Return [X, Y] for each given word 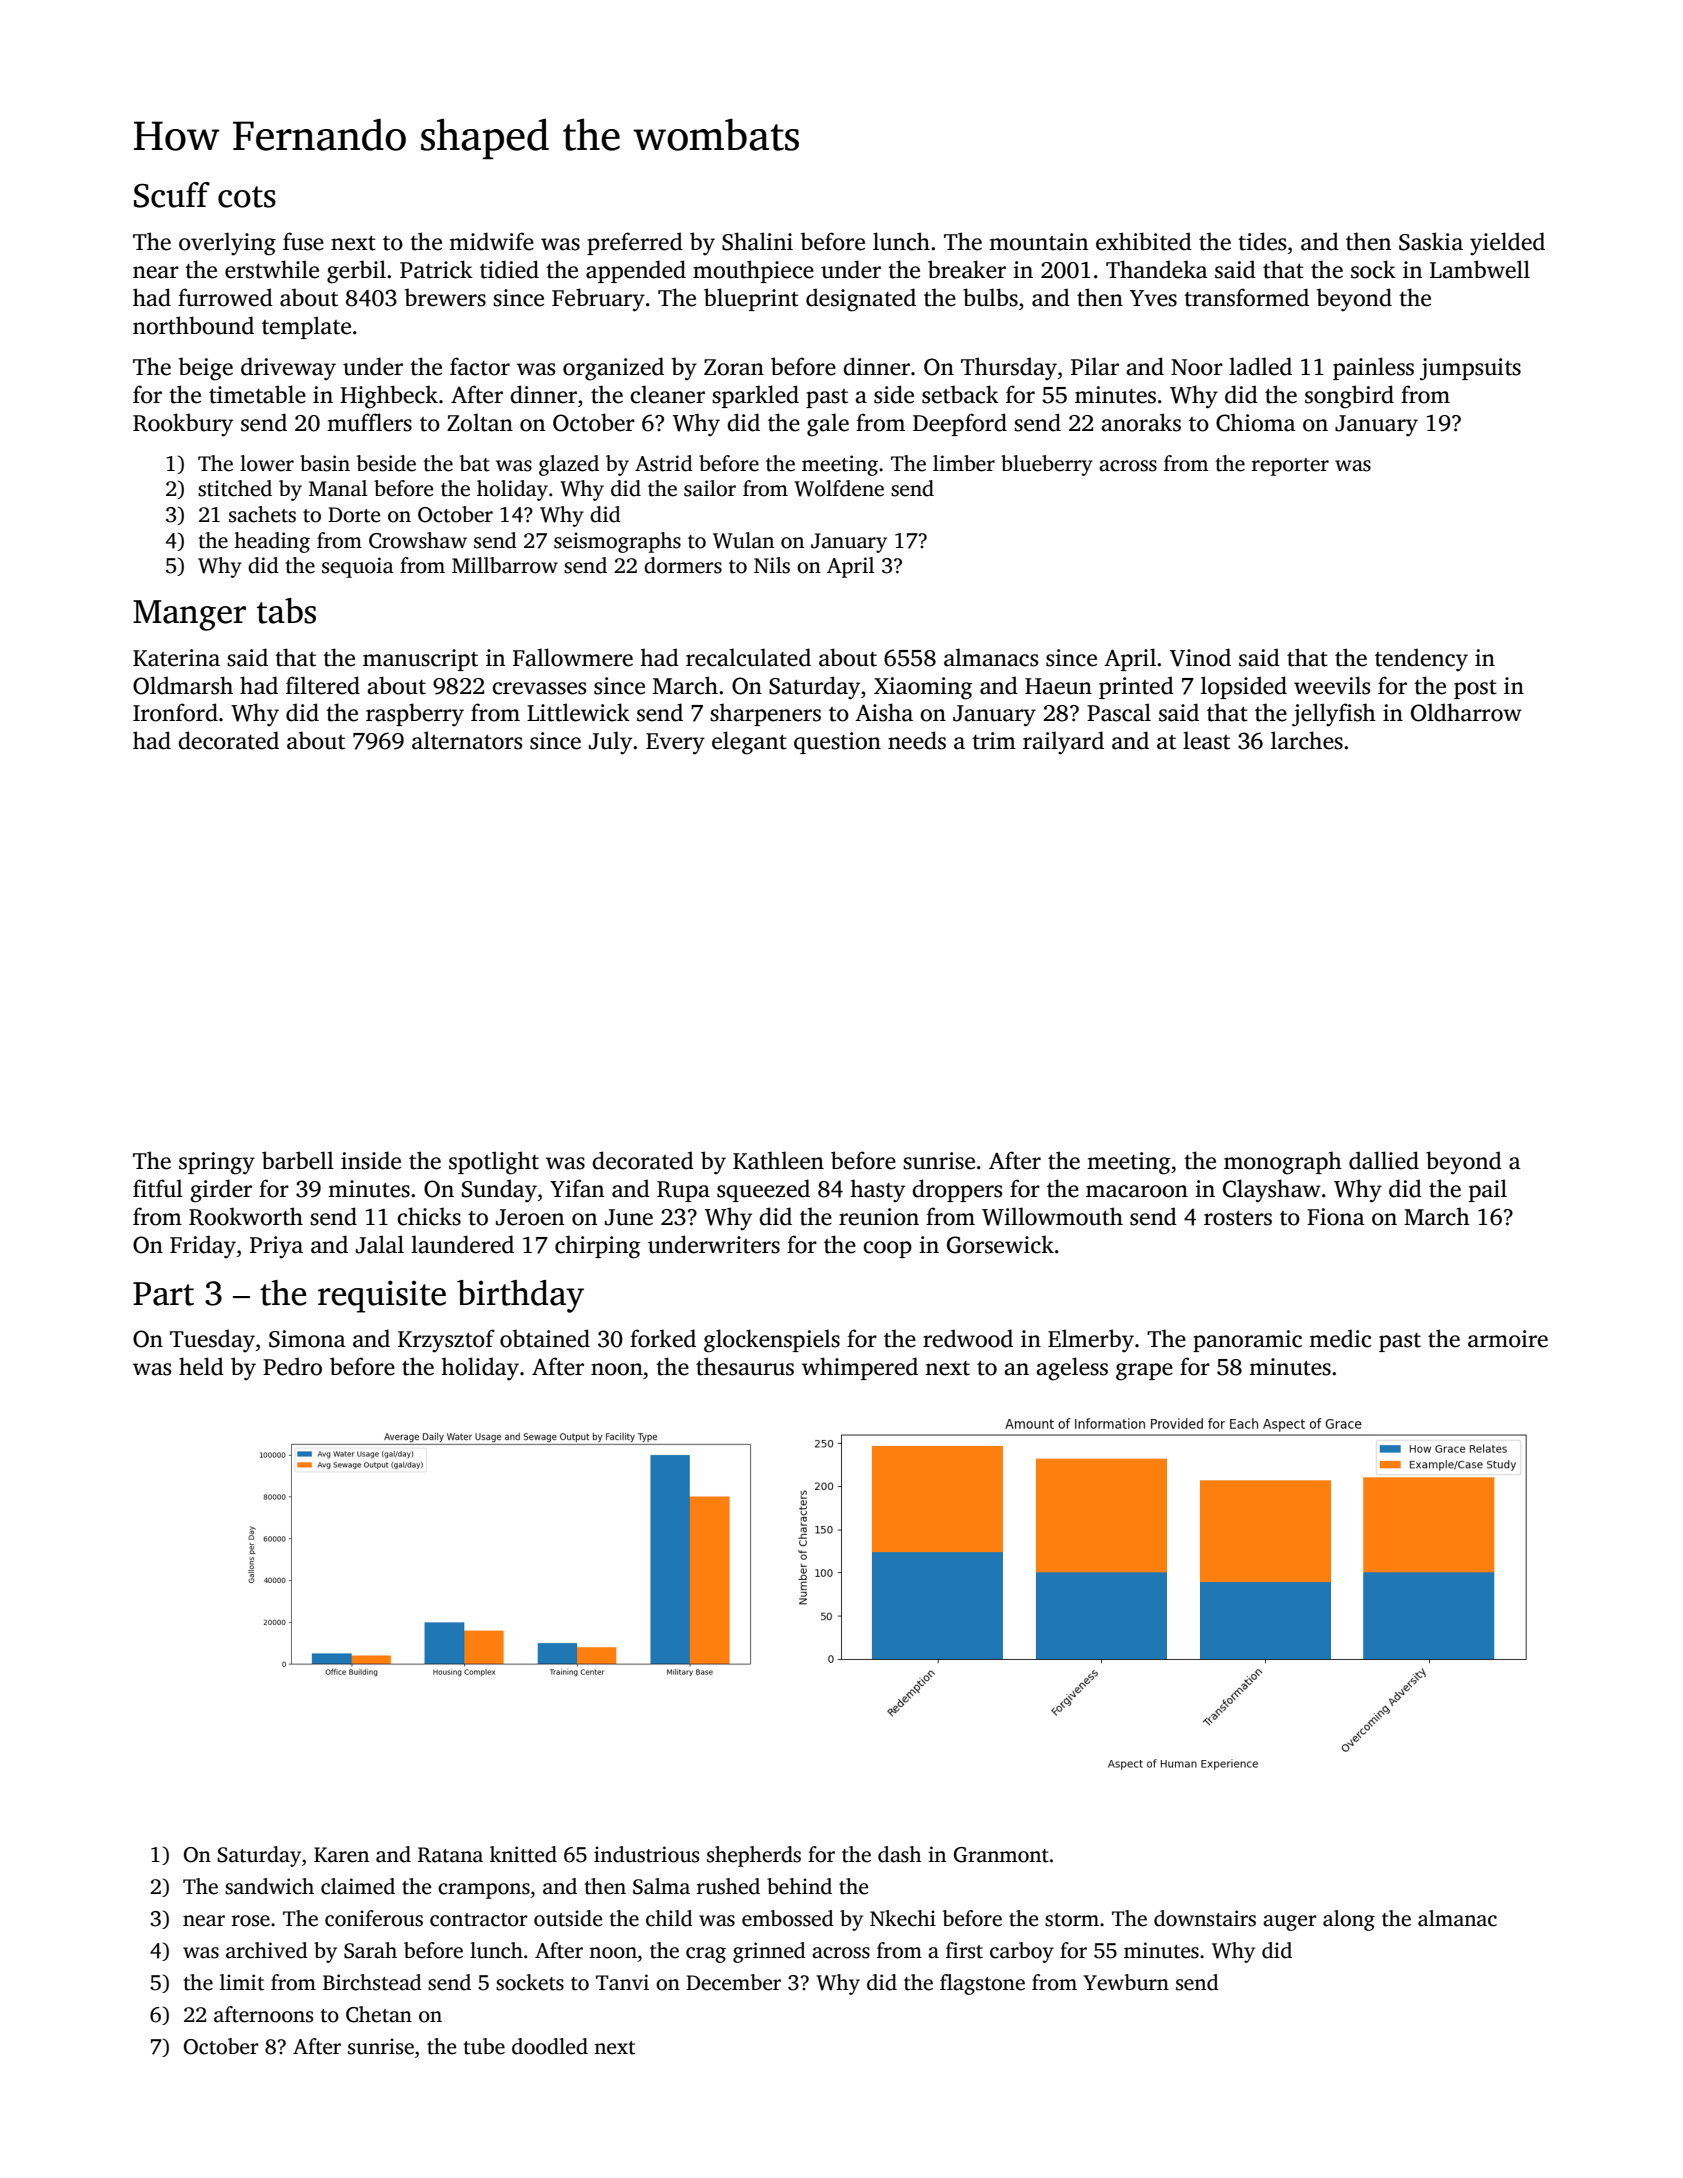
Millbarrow [505, 565]
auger [1290, 1923]
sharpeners [765, 714]
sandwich [269, 1886]
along [1349, 1920]
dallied [1384, 1160]
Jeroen [530, 1217]
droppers [957, 1190]
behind [799, 1886]
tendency [1421, 659]
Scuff [172, 195]
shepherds [754, 1856]
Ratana [450, 1855]
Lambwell [1480, 269]
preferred [635, 243]
